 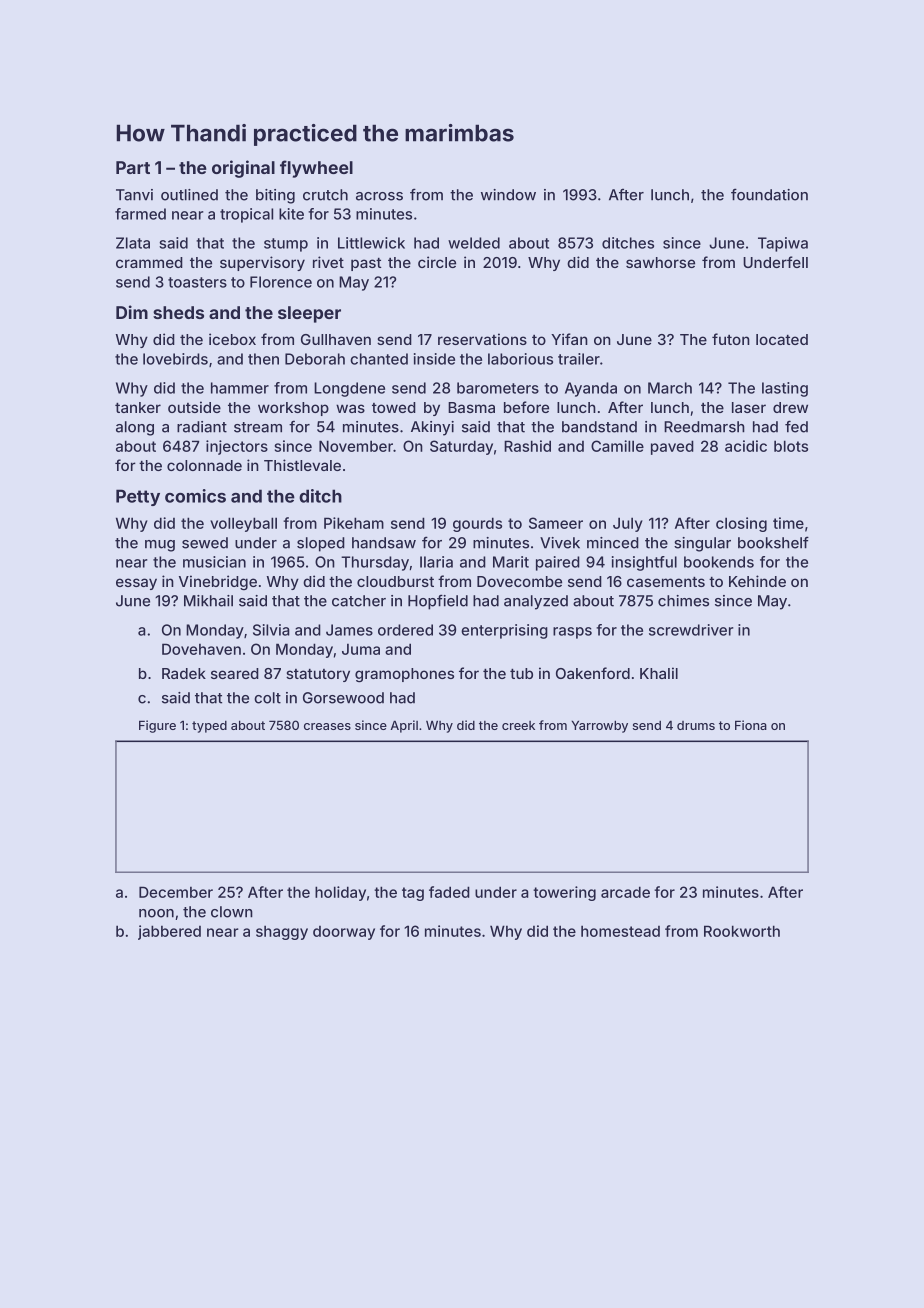 What do you see at coordinates (600, 727) in the image?
I see `Yarrowby` at bounding box center [600, 727].
